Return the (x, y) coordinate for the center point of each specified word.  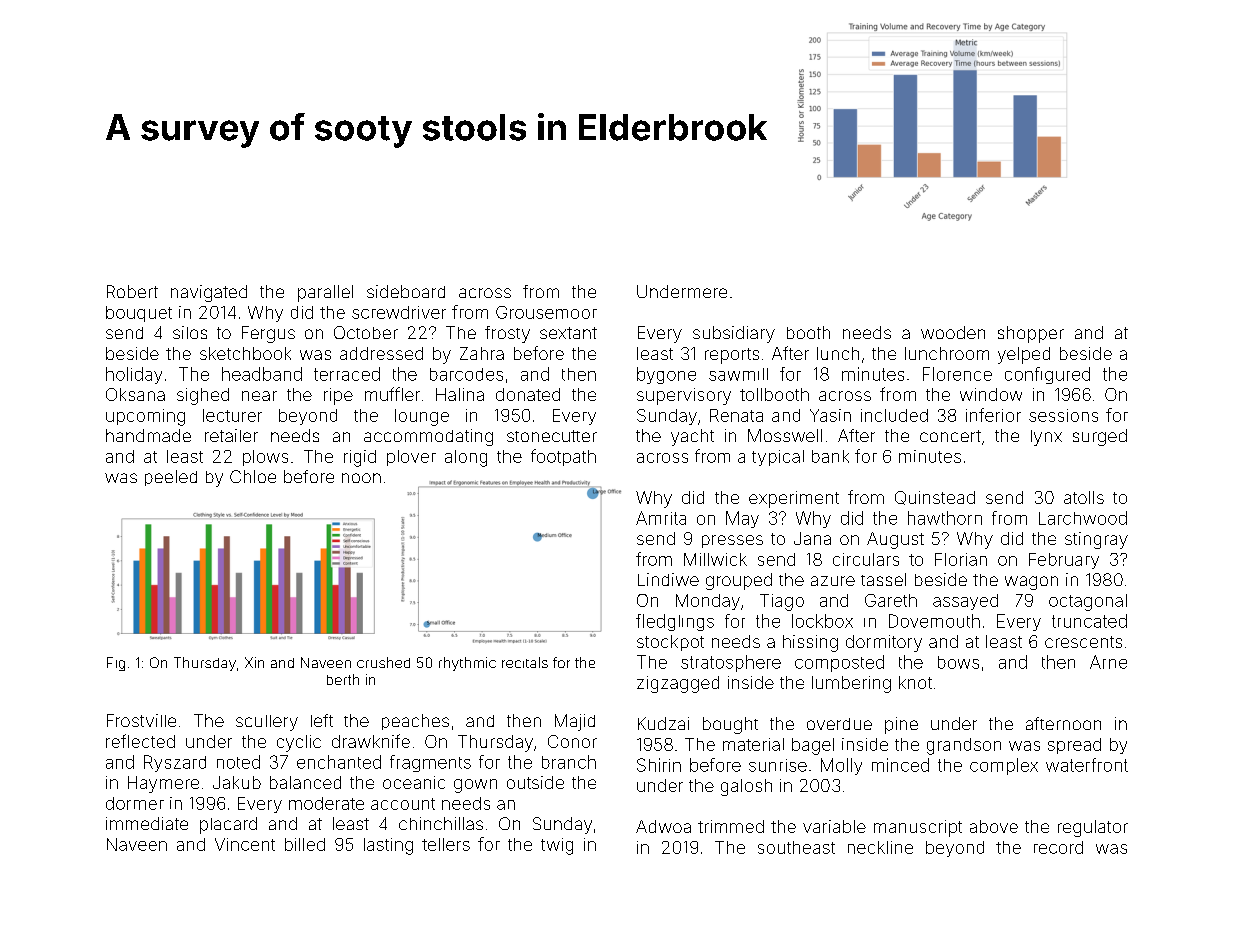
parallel (325, 293)
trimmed (731, 826)
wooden (953, 332)
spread (1074, 746)
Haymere (163, 784)
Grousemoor (546, 312)
